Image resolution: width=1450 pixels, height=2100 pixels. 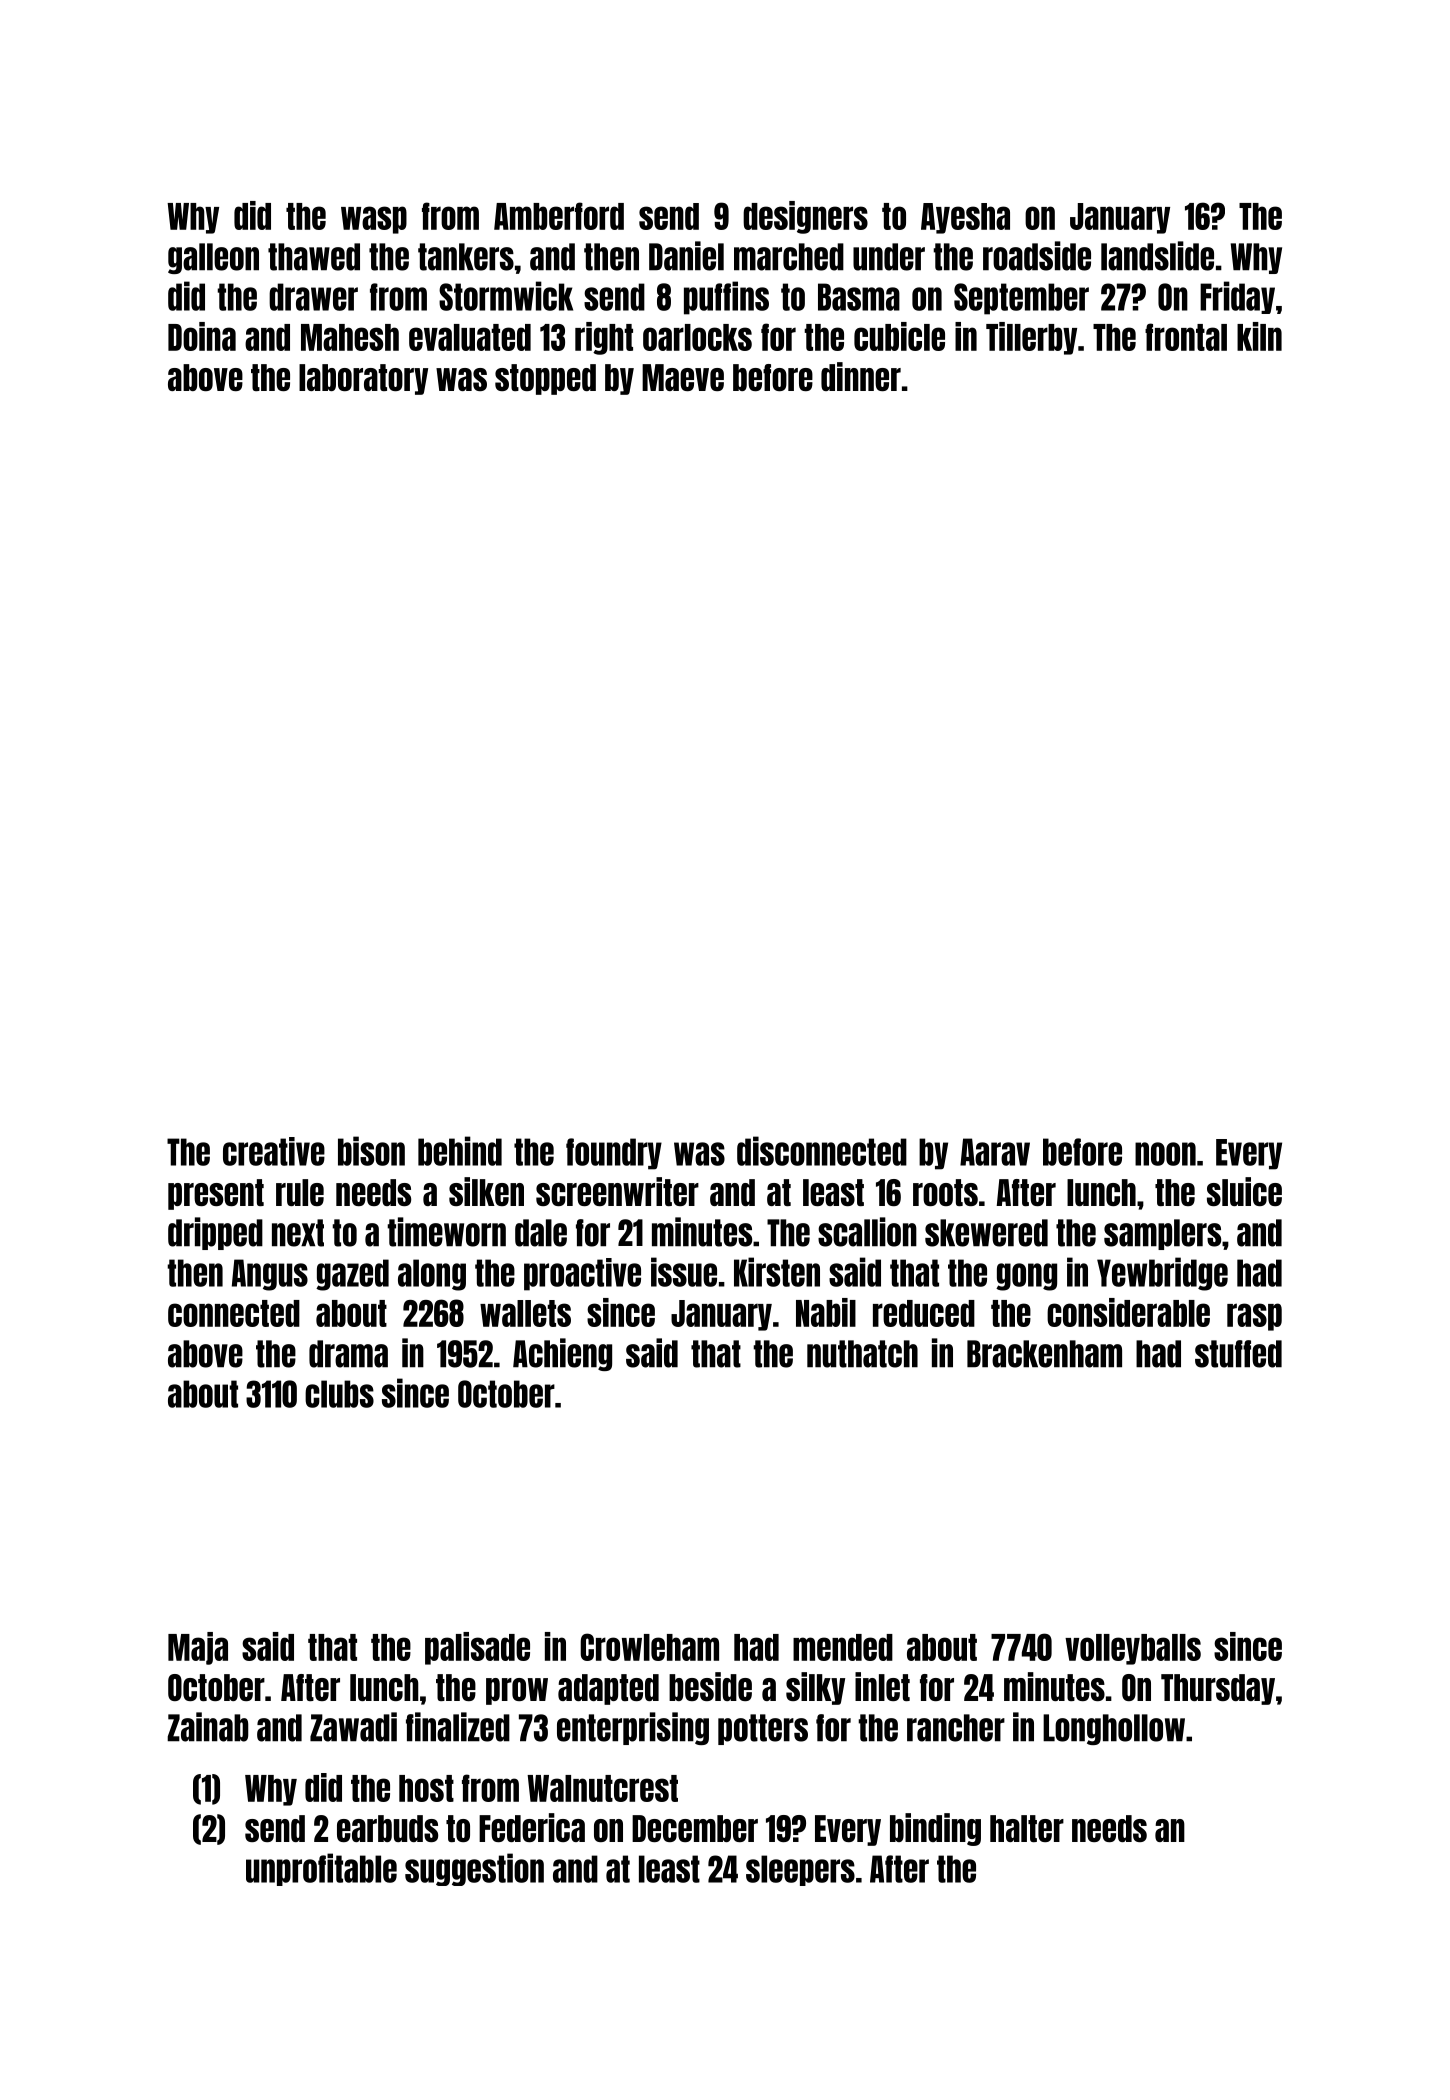 I want to click on Achieng, so click(x=562, y=1354).
